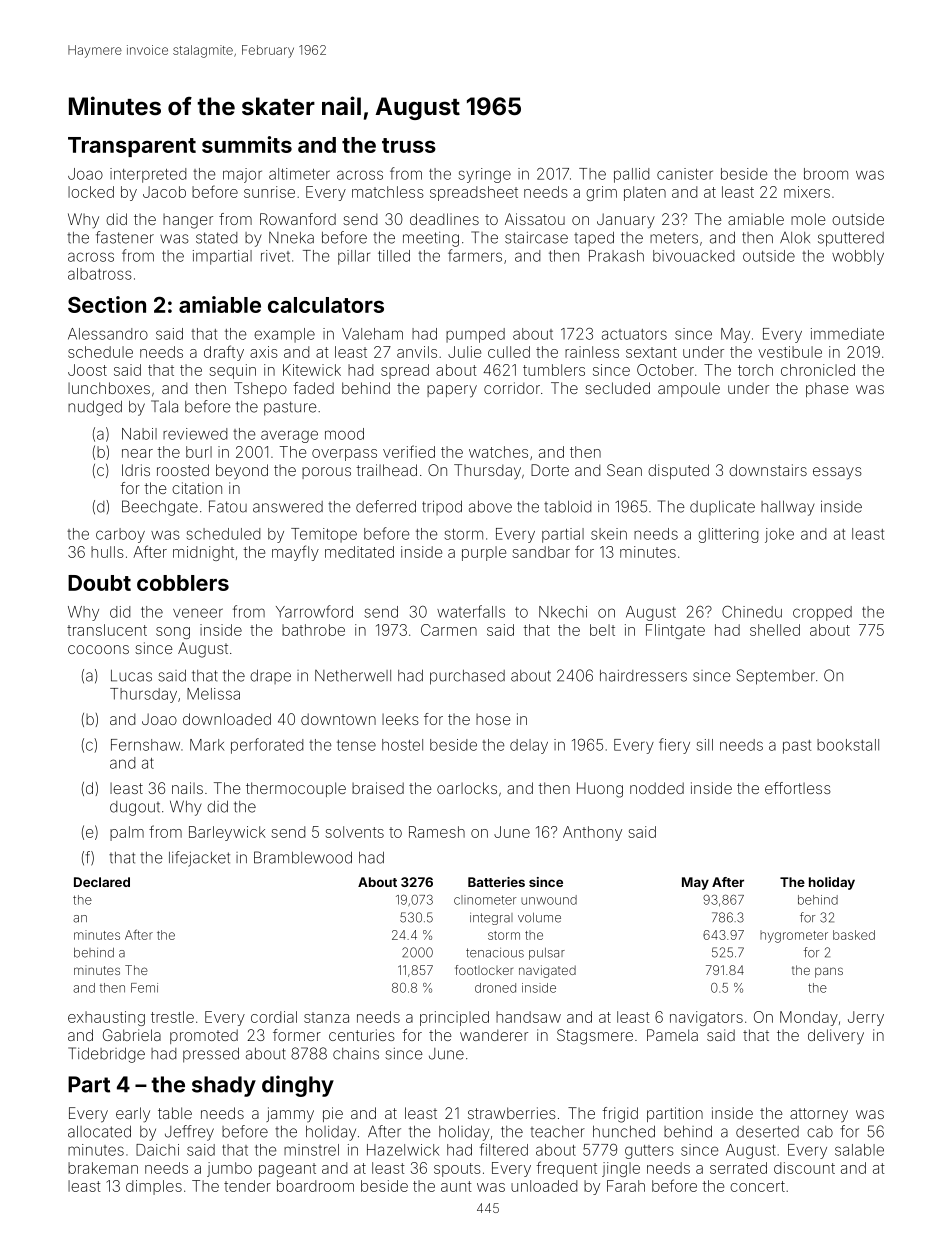 Image resolution: width=952 pixels, height=1233 pixels. Describe the element at coordinates (437, 832) in the screenshot. I see `Ramesh` at that location.
